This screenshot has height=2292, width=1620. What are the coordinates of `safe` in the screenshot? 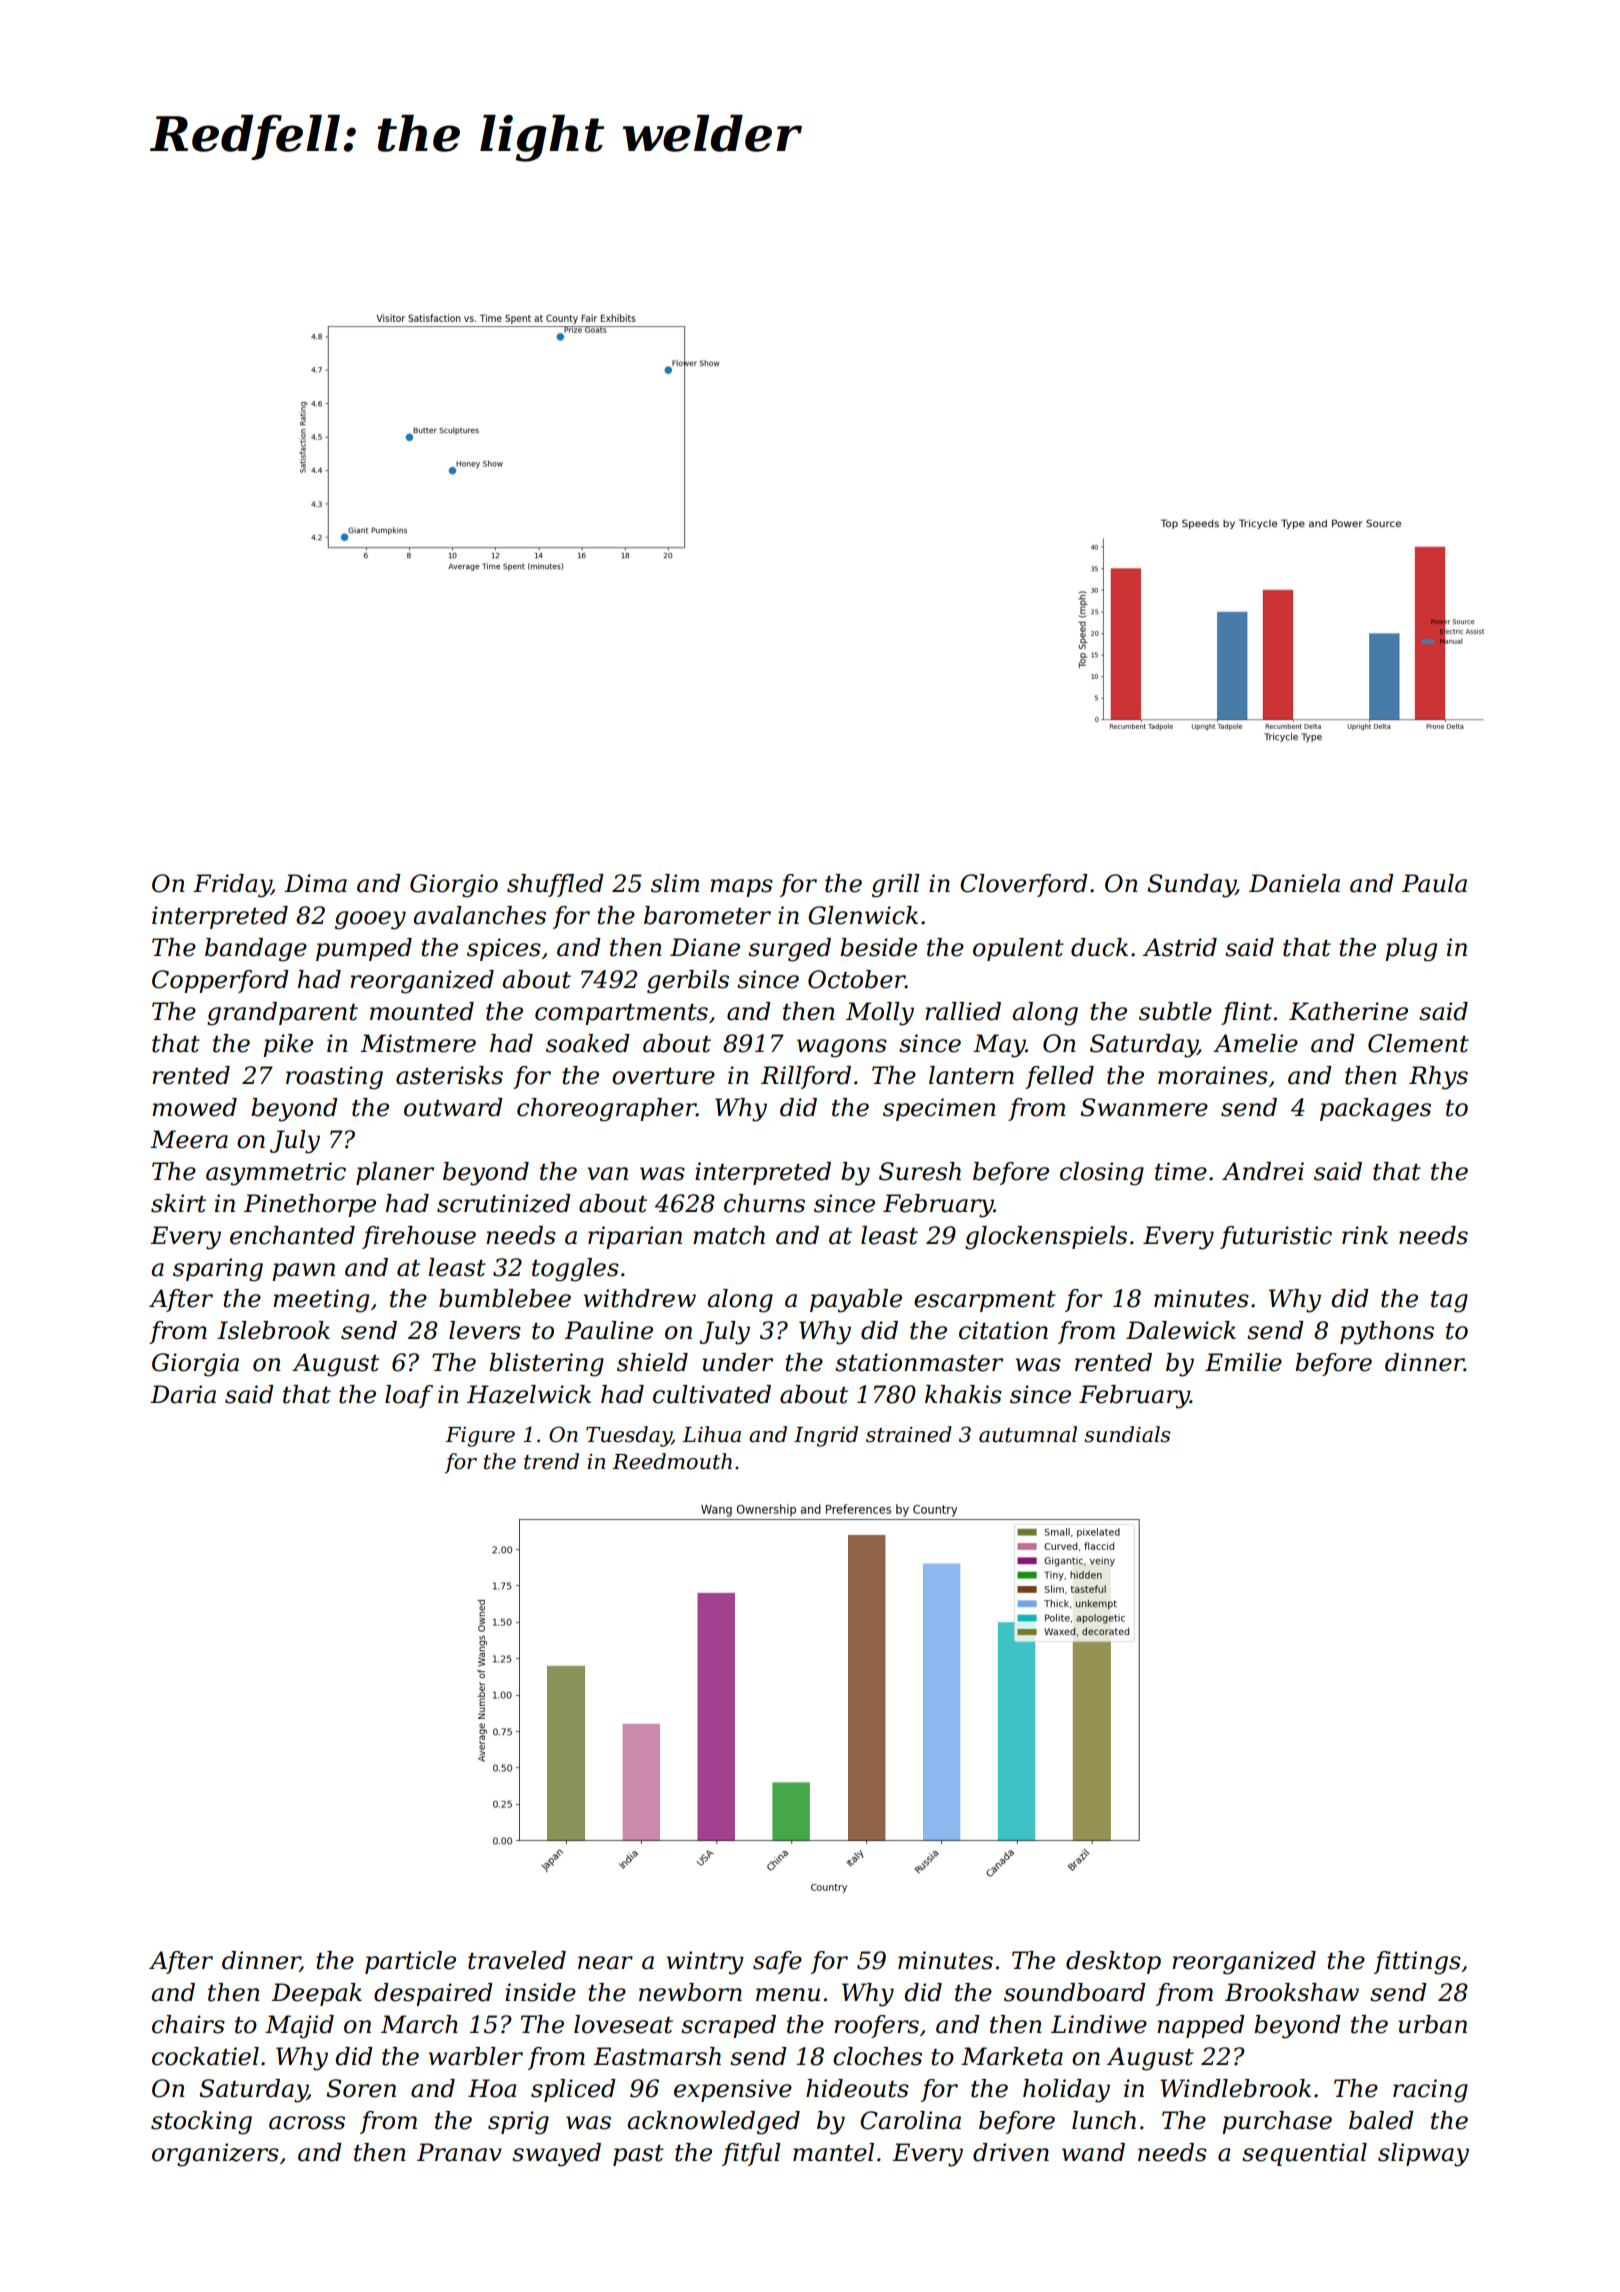 It's located at (777, 1962).
